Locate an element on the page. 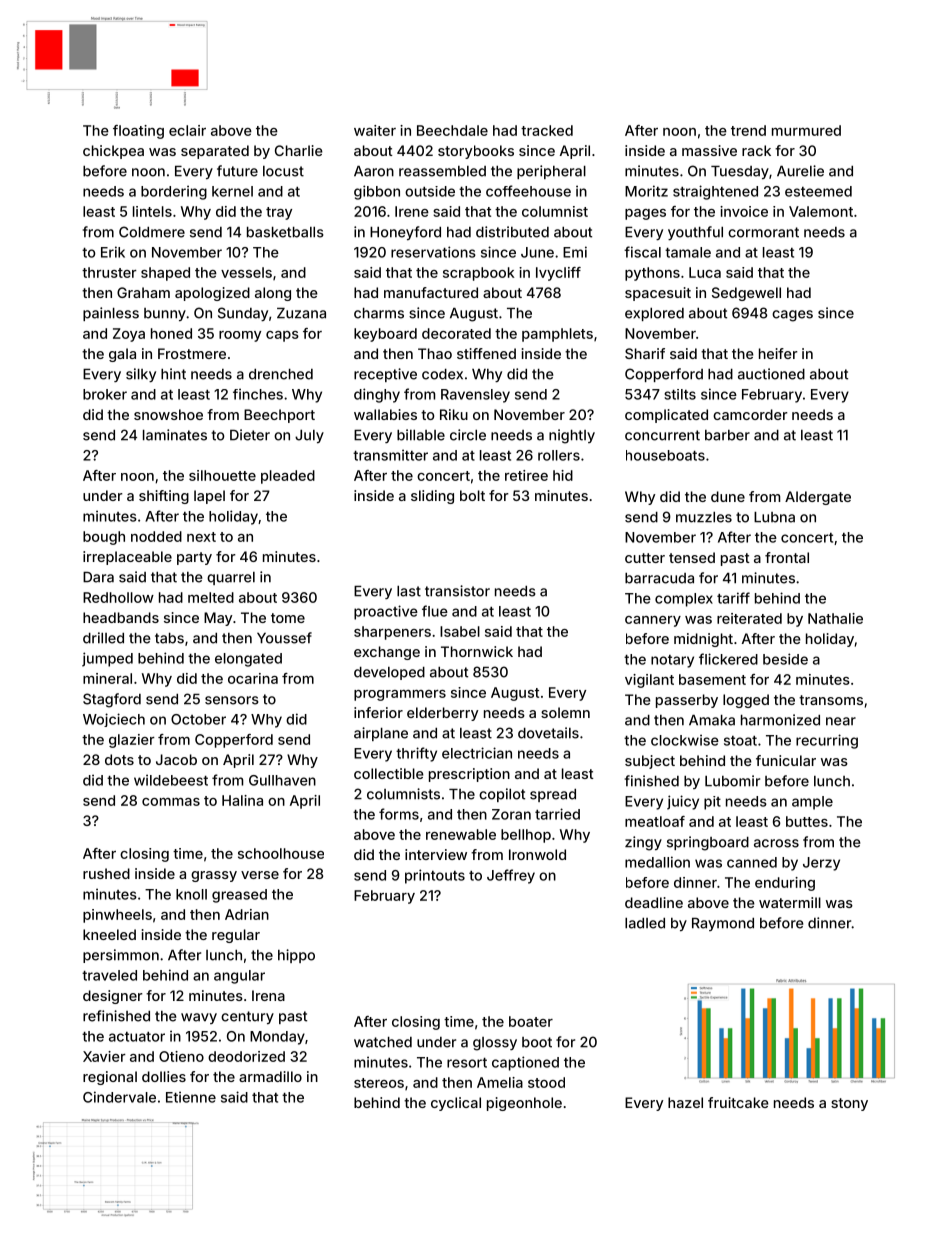 Image resolution: width=952 pixels, height=1233 pixels. Sedgewell is located at coordinates (746, 294).
